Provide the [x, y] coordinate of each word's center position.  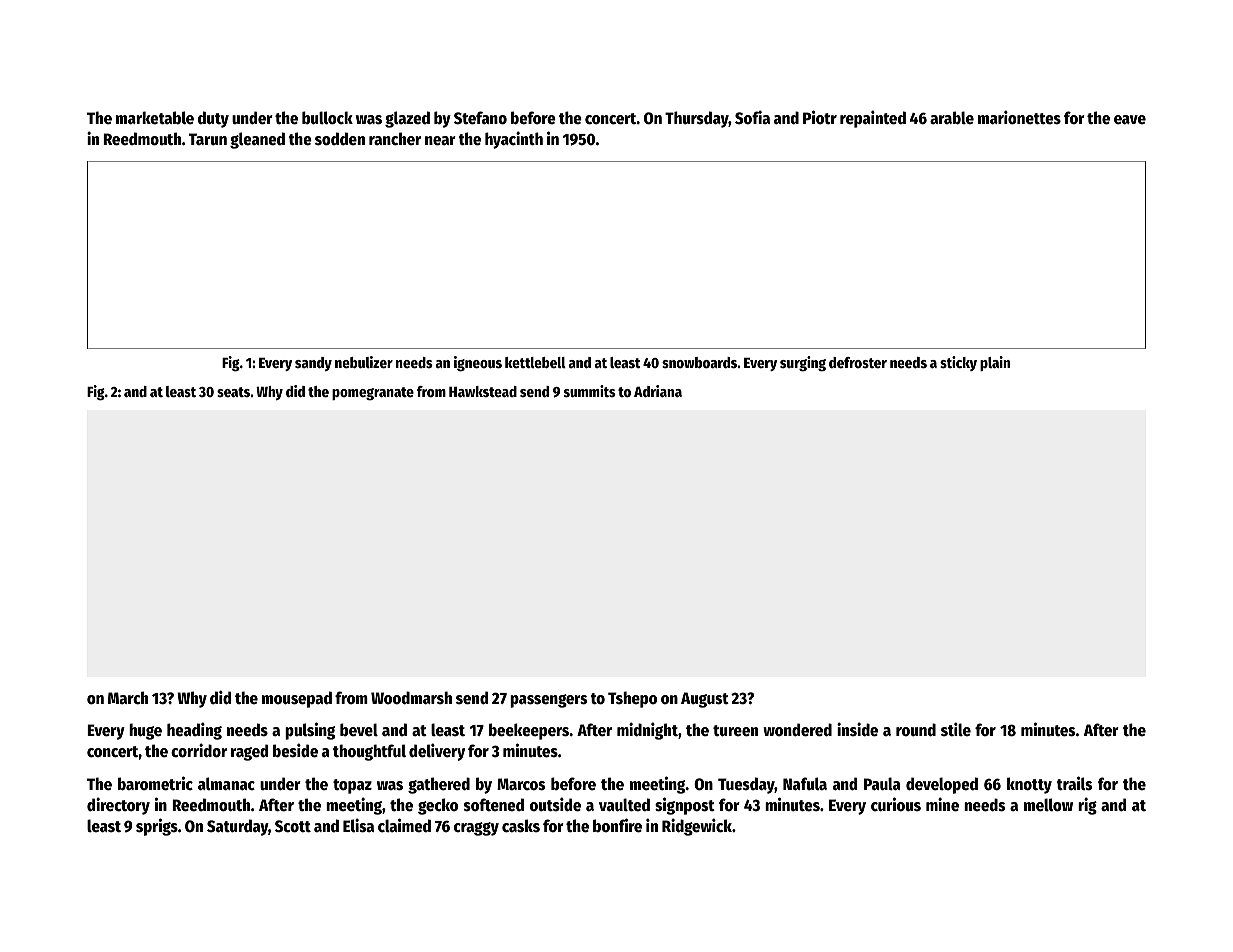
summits [590, 391]
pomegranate [373, 394]
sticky [958, 363]
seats [233, 392]
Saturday [237, 827]
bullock [327, 118]
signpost [685, 806]
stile [956, 729]
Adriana [658, 391]
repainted [873, 119]
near [440, 141]
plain [995, 363]
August [705, 700]
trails [1074, 783]
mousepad [297, 699]
